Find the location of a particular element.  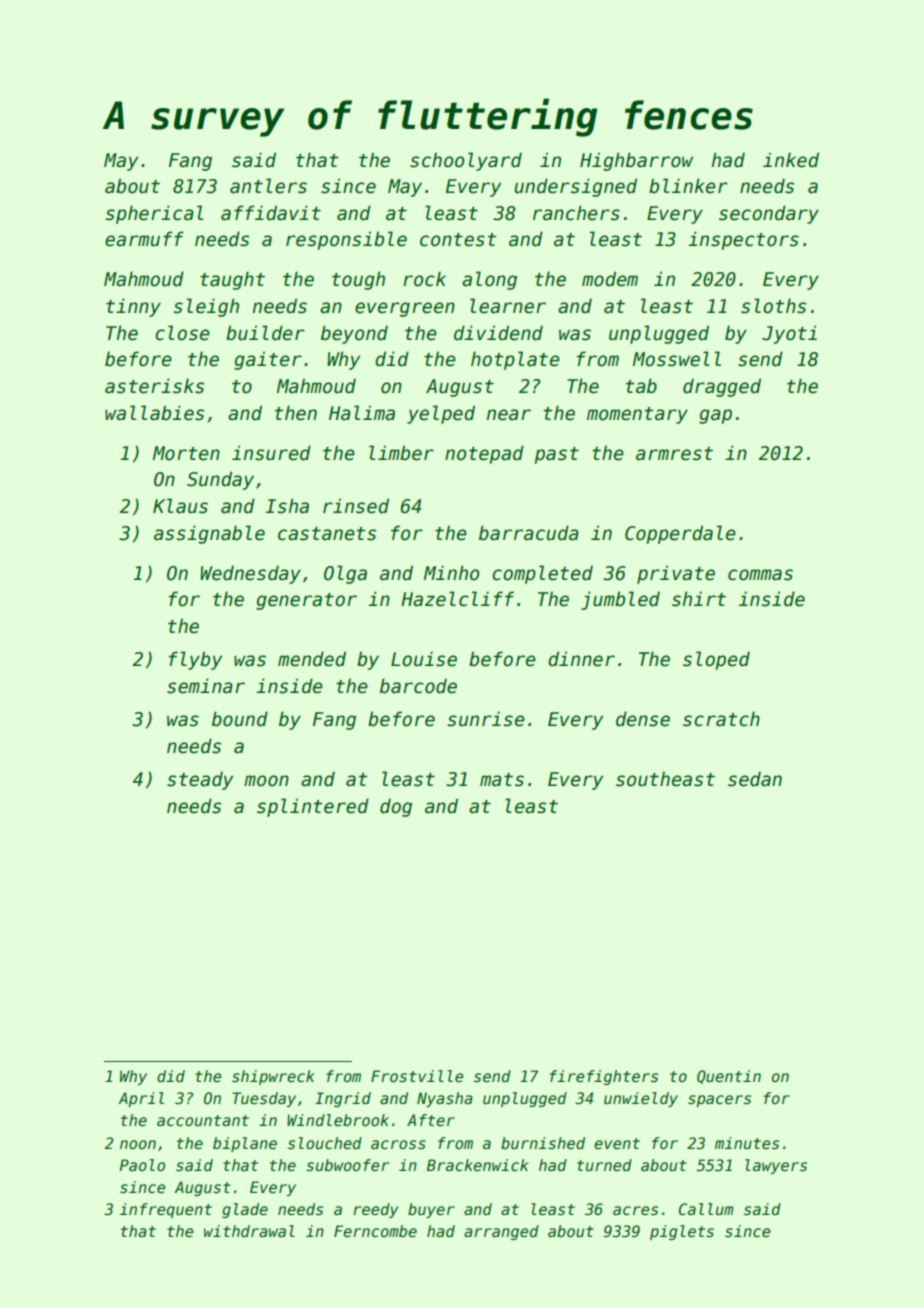

sunrise is located at coordinates (486, 719).
